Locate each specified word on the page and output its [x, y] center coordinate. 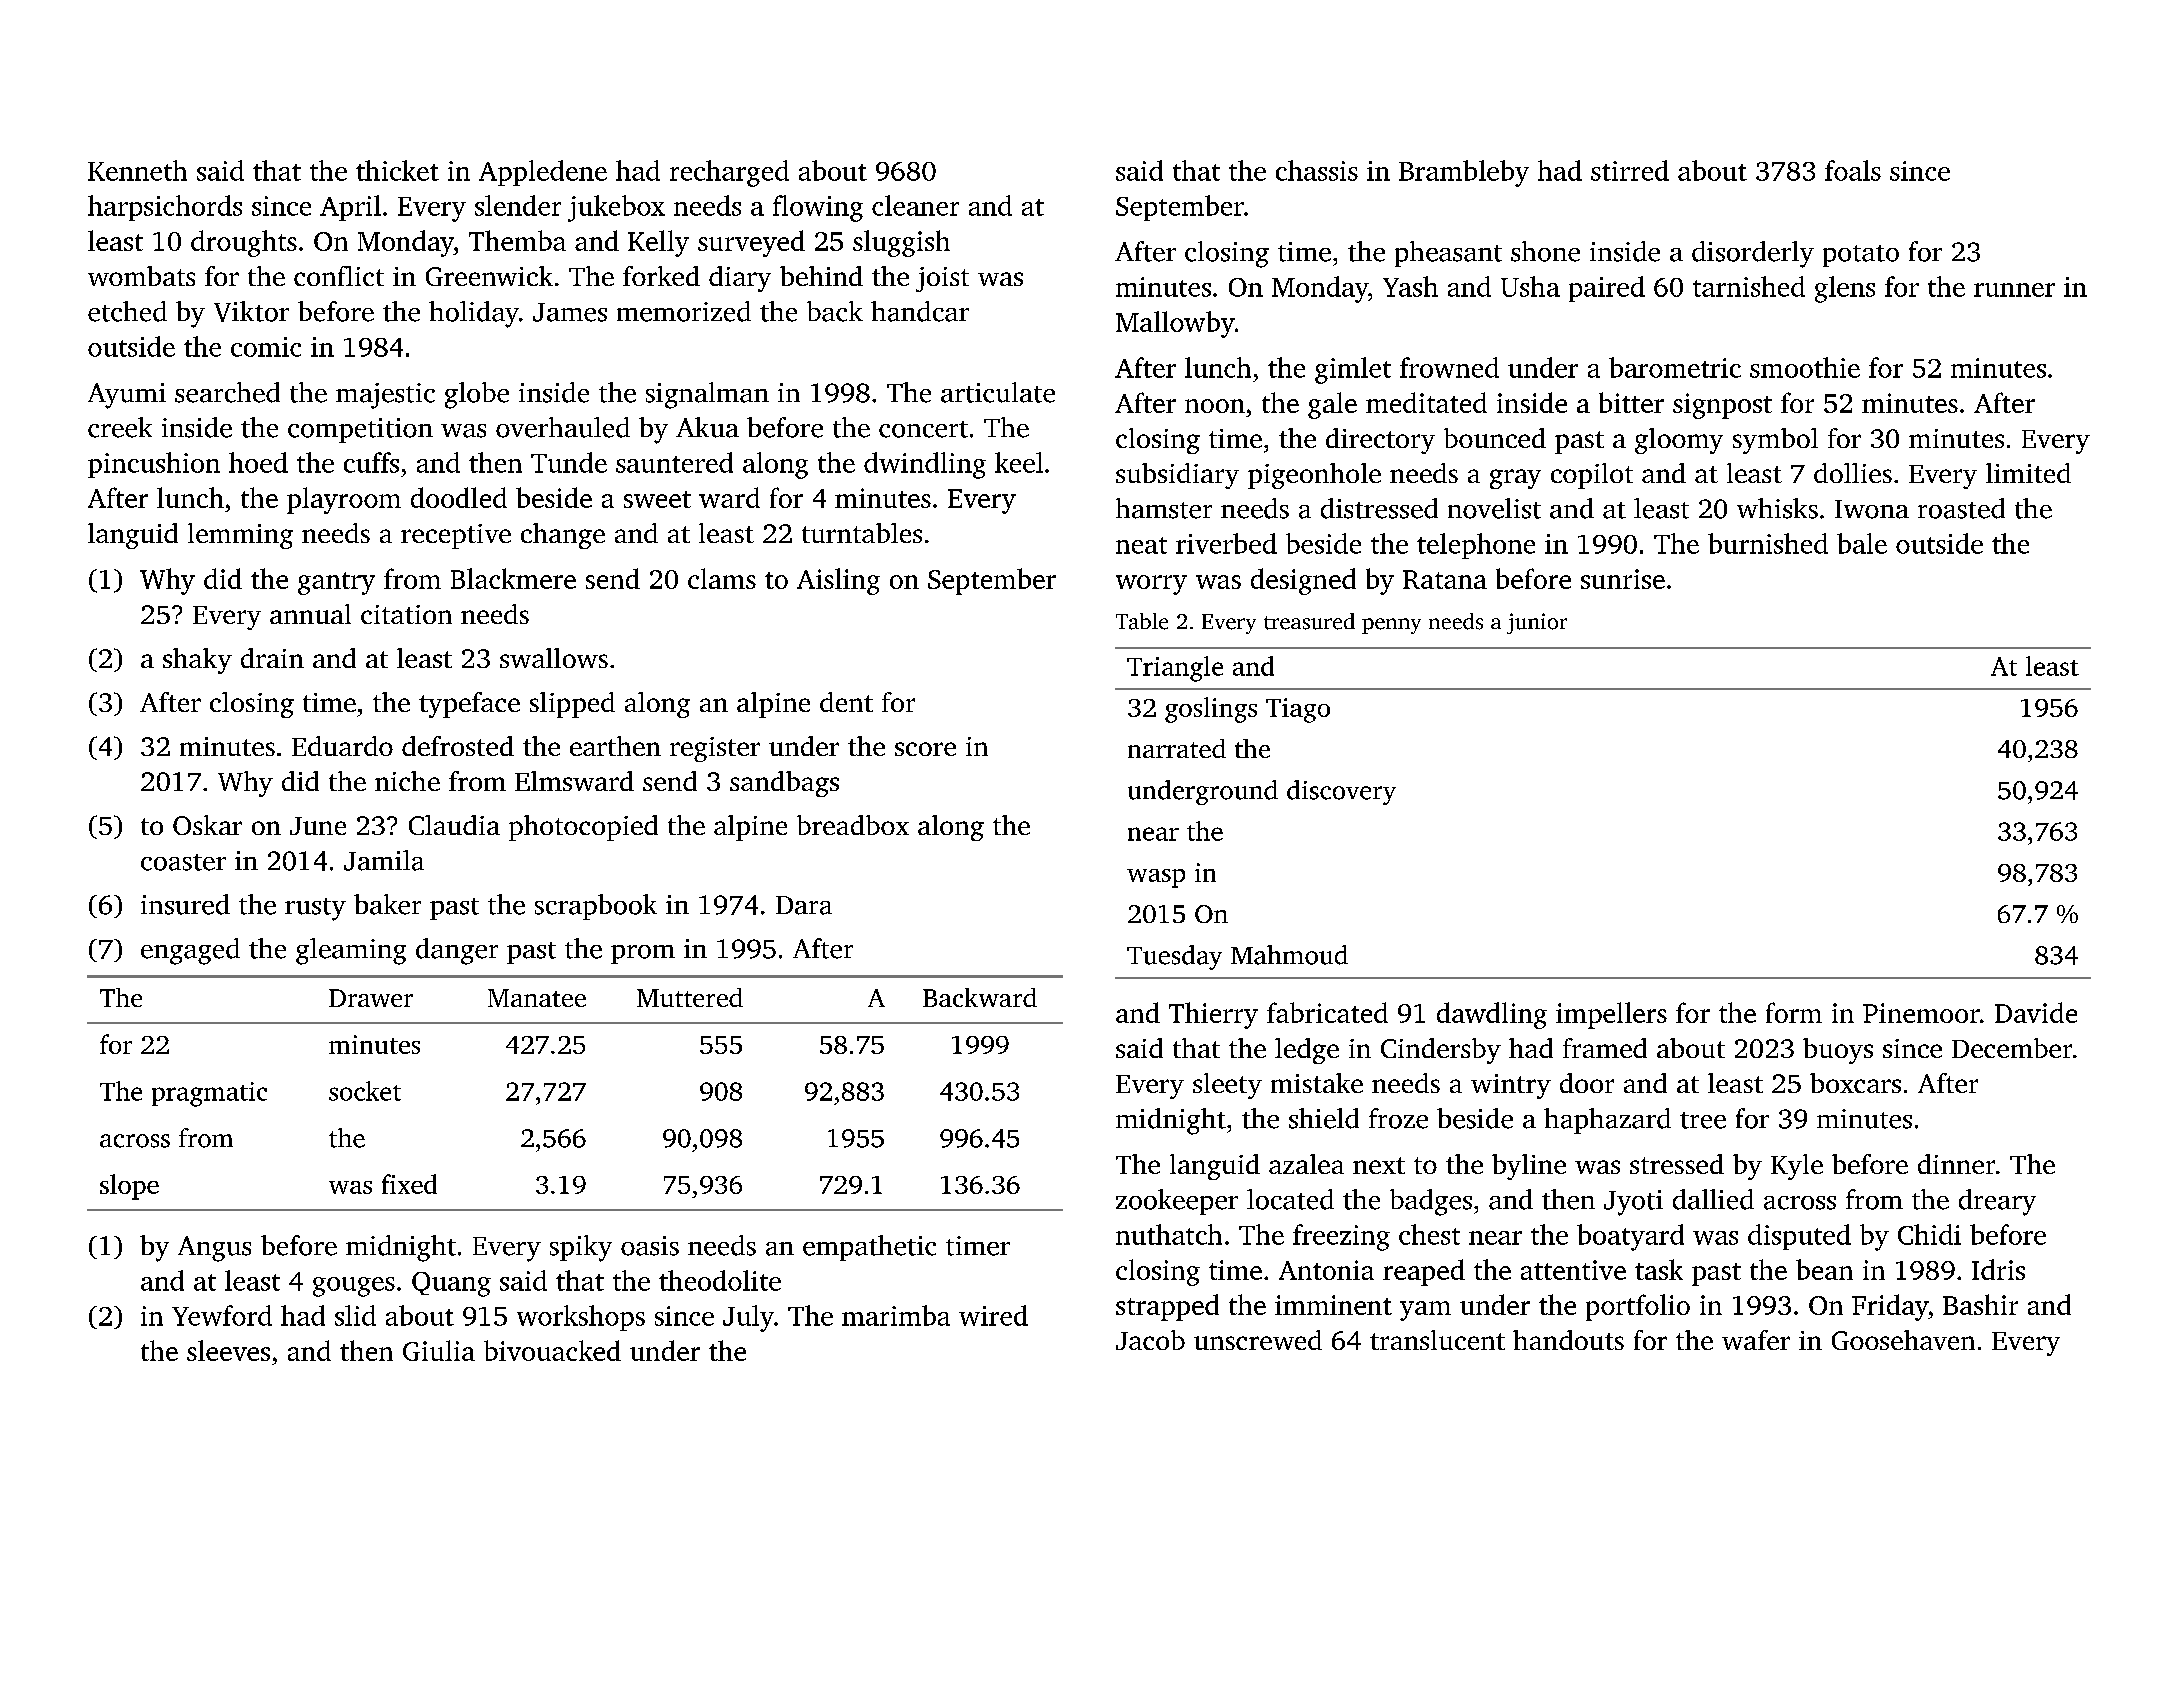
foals [1853, 170]
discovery [1341, 792]
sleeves [228, 1350]
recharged [729, 173]
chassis [1317, 170]
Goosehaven [1903, 1340]
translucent [1437, 1340]
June [318, 826]
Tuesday [1174, 957]
